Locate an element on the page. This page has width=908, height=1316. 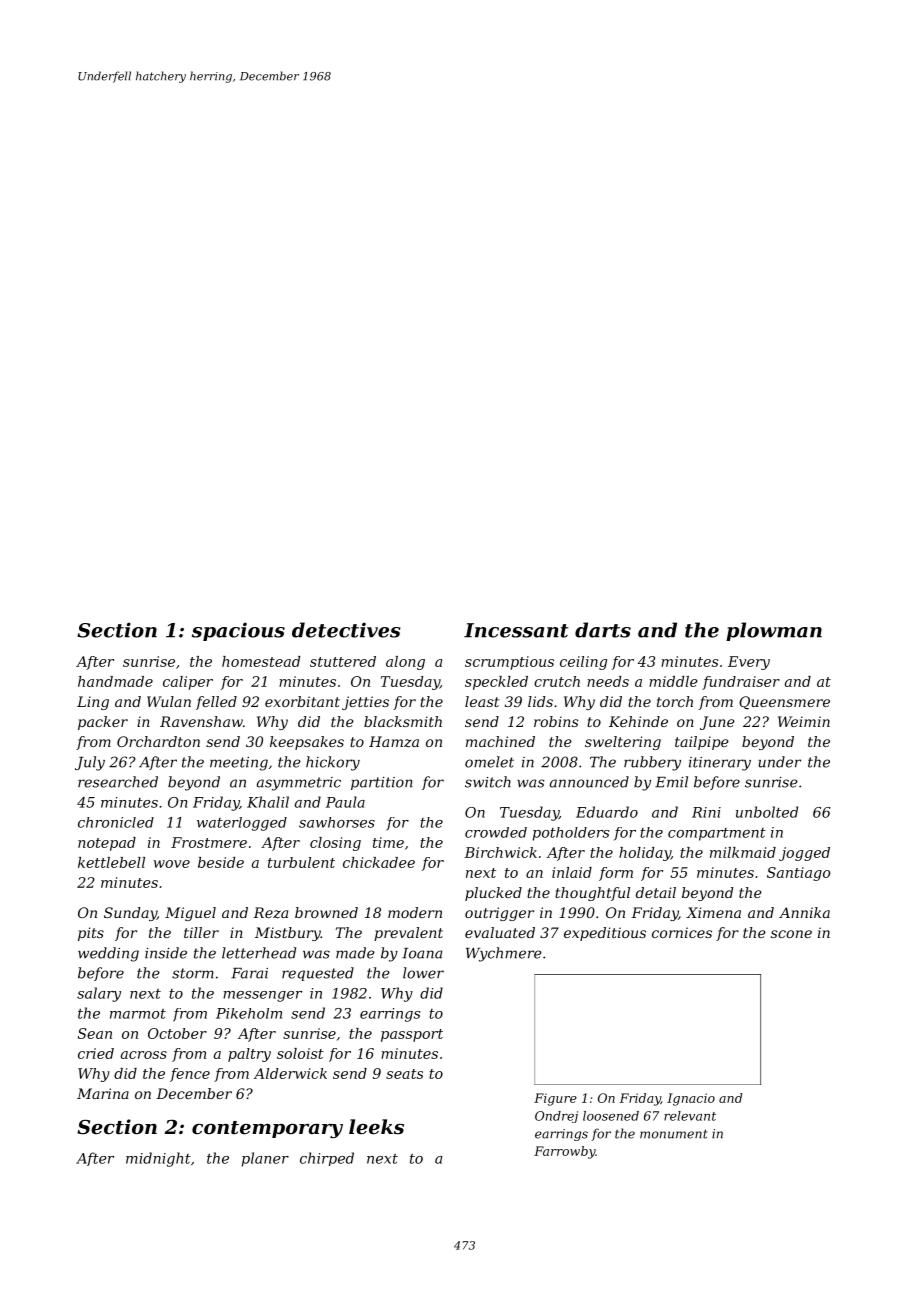
Ximena is located at coordinates (713, 912).
